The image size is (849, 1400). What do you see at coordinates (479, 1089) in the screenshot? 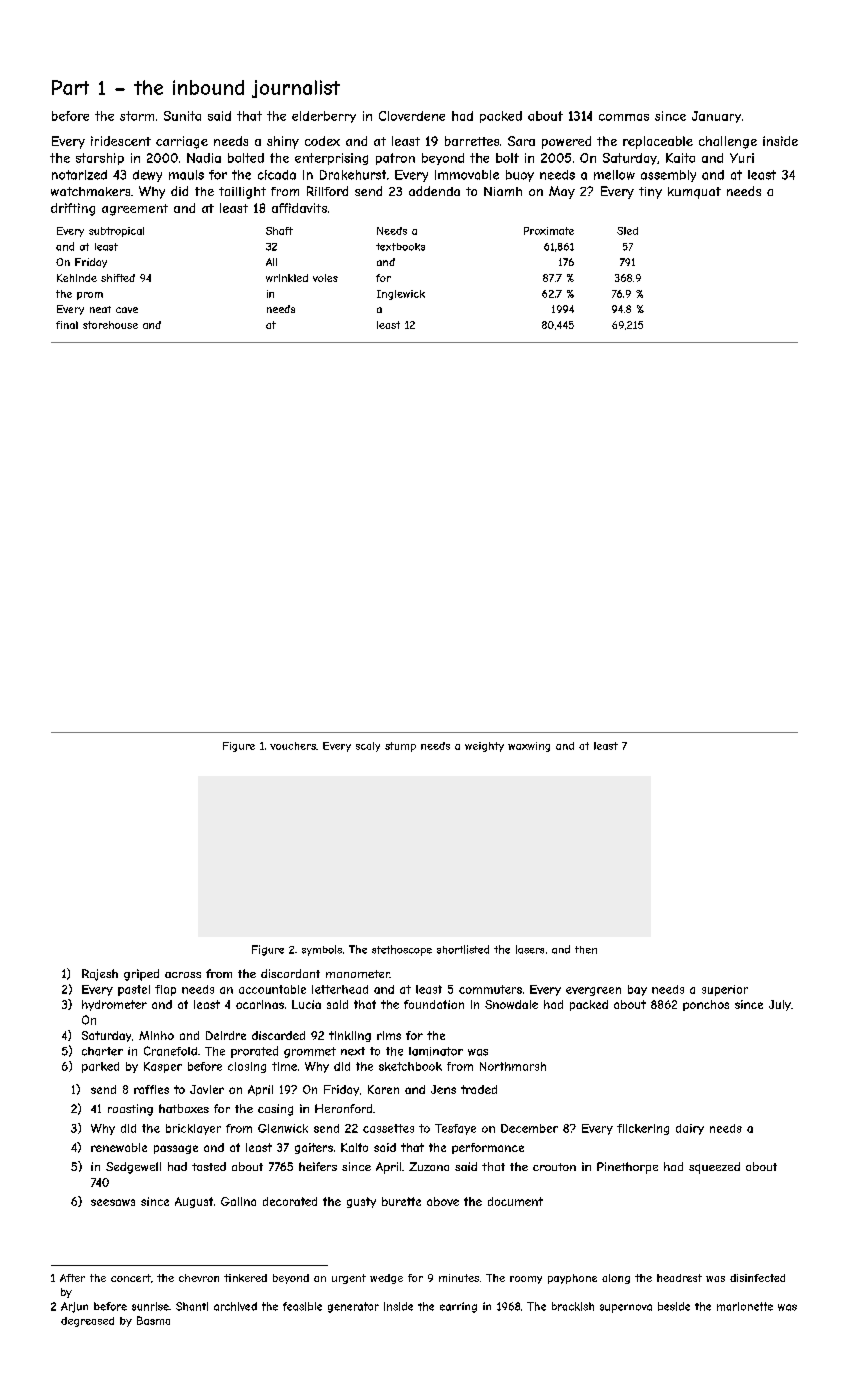
I see `traded` at bounding box center [479, 1089].
